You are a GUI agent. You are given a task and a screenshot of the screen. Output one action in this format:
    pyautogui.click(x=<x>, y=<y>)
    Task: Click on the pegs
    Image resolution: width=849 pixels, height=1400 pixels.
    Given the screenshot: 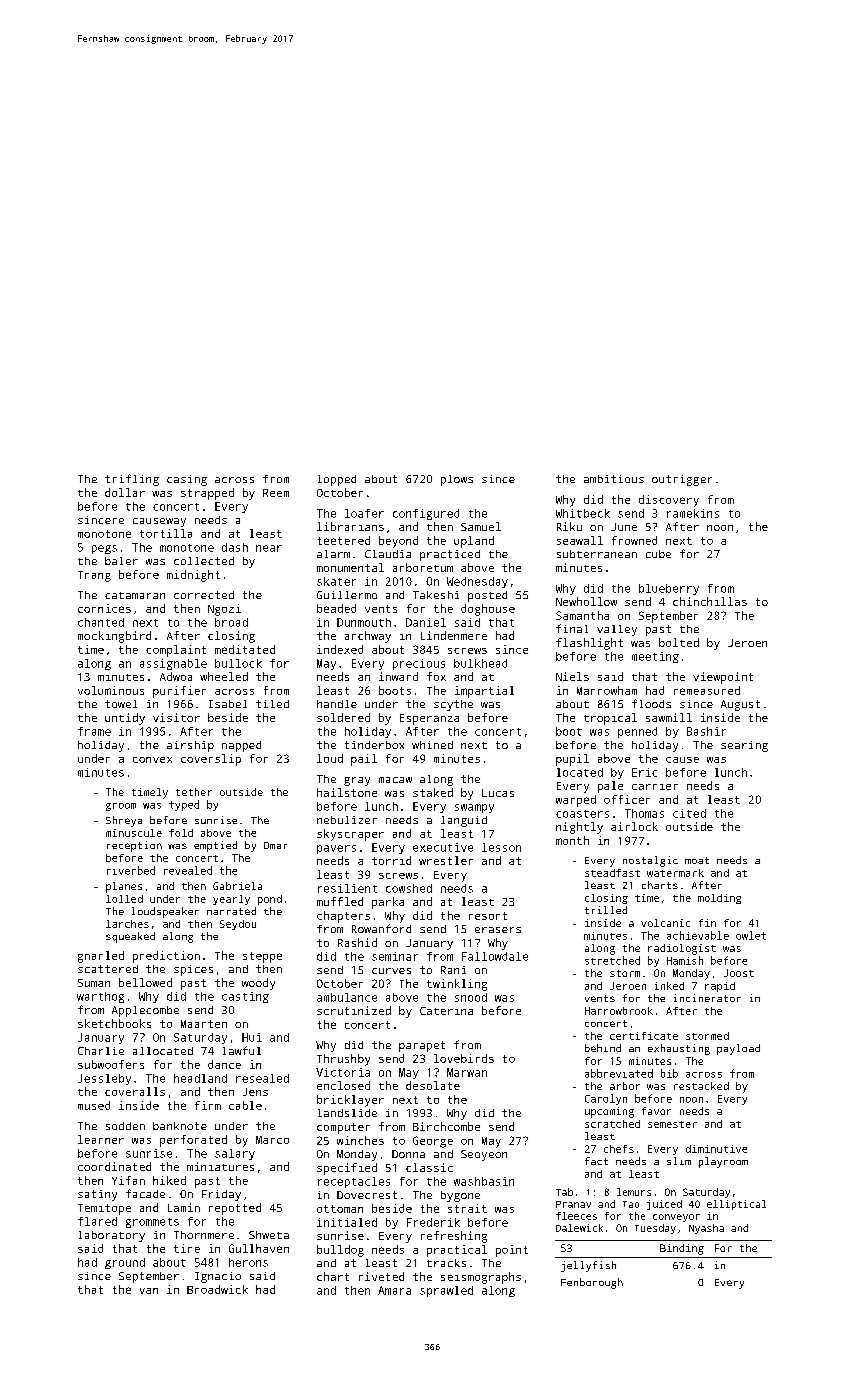 What is the action you would take?
    pyautogui.click(x=104, y=549)
